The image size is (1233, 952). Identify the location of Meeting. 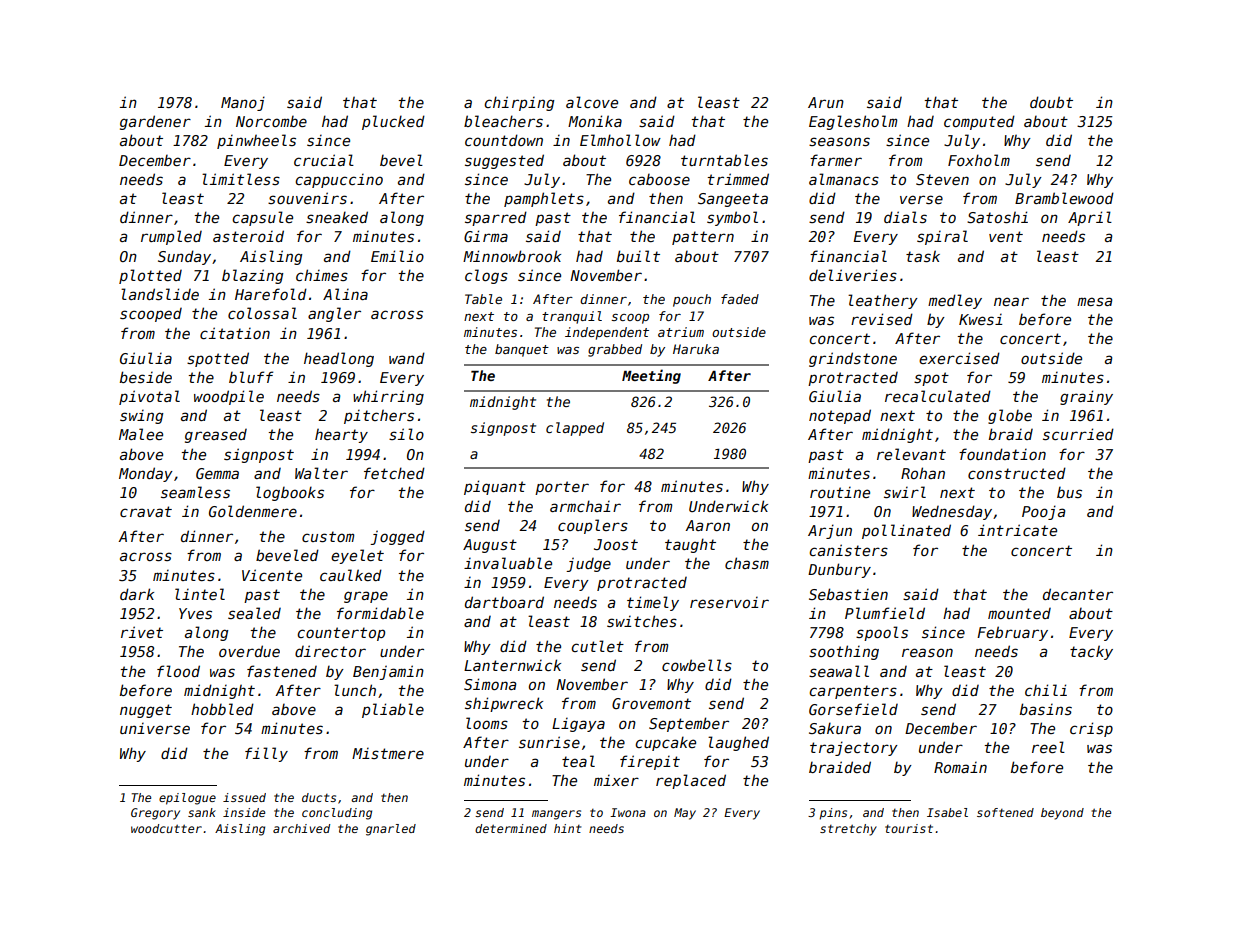
(651, 376).
